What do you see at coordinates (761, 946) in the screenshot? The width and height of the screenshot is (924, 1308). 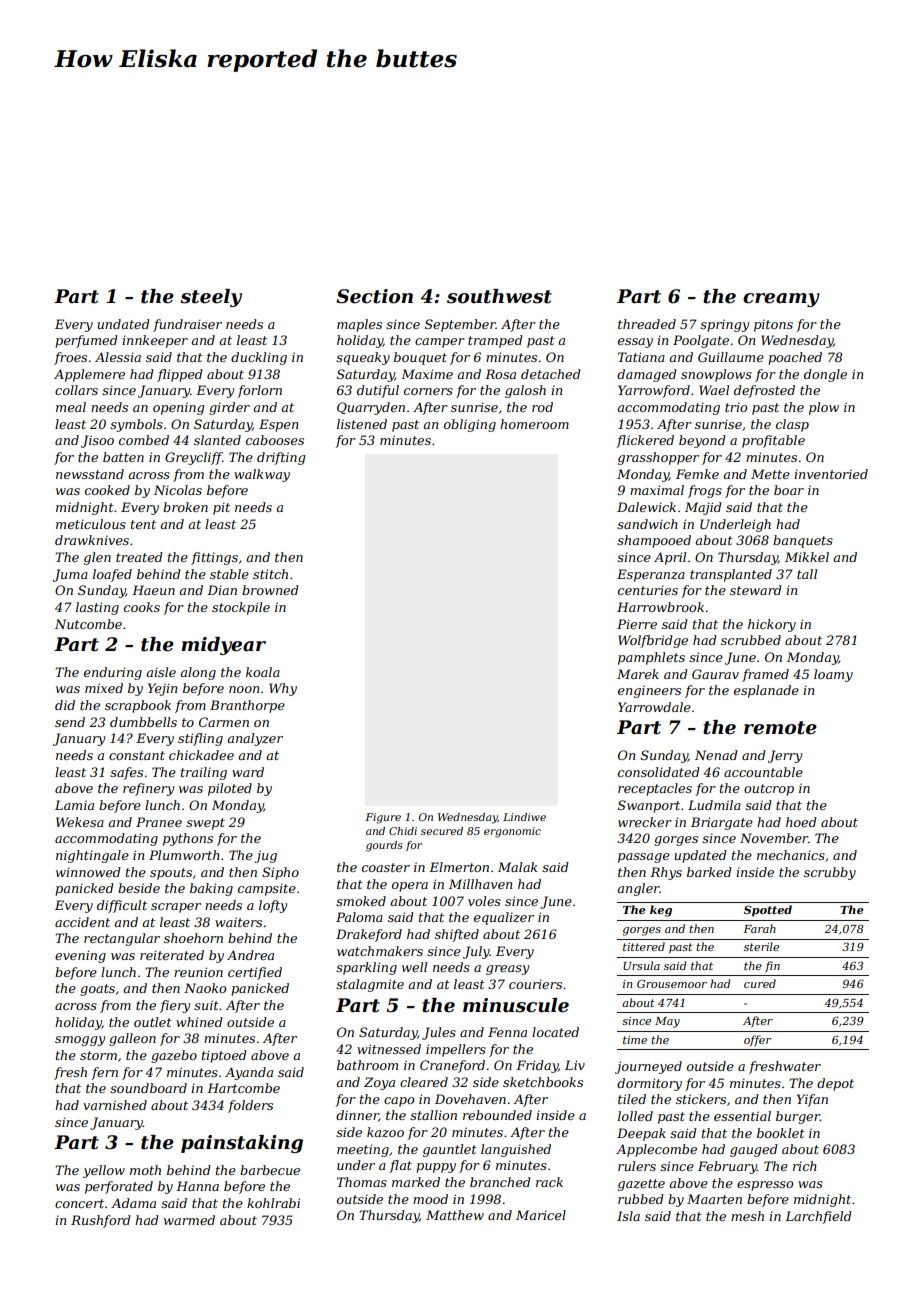 I see `sterile` at bounding box center [761, 946].
